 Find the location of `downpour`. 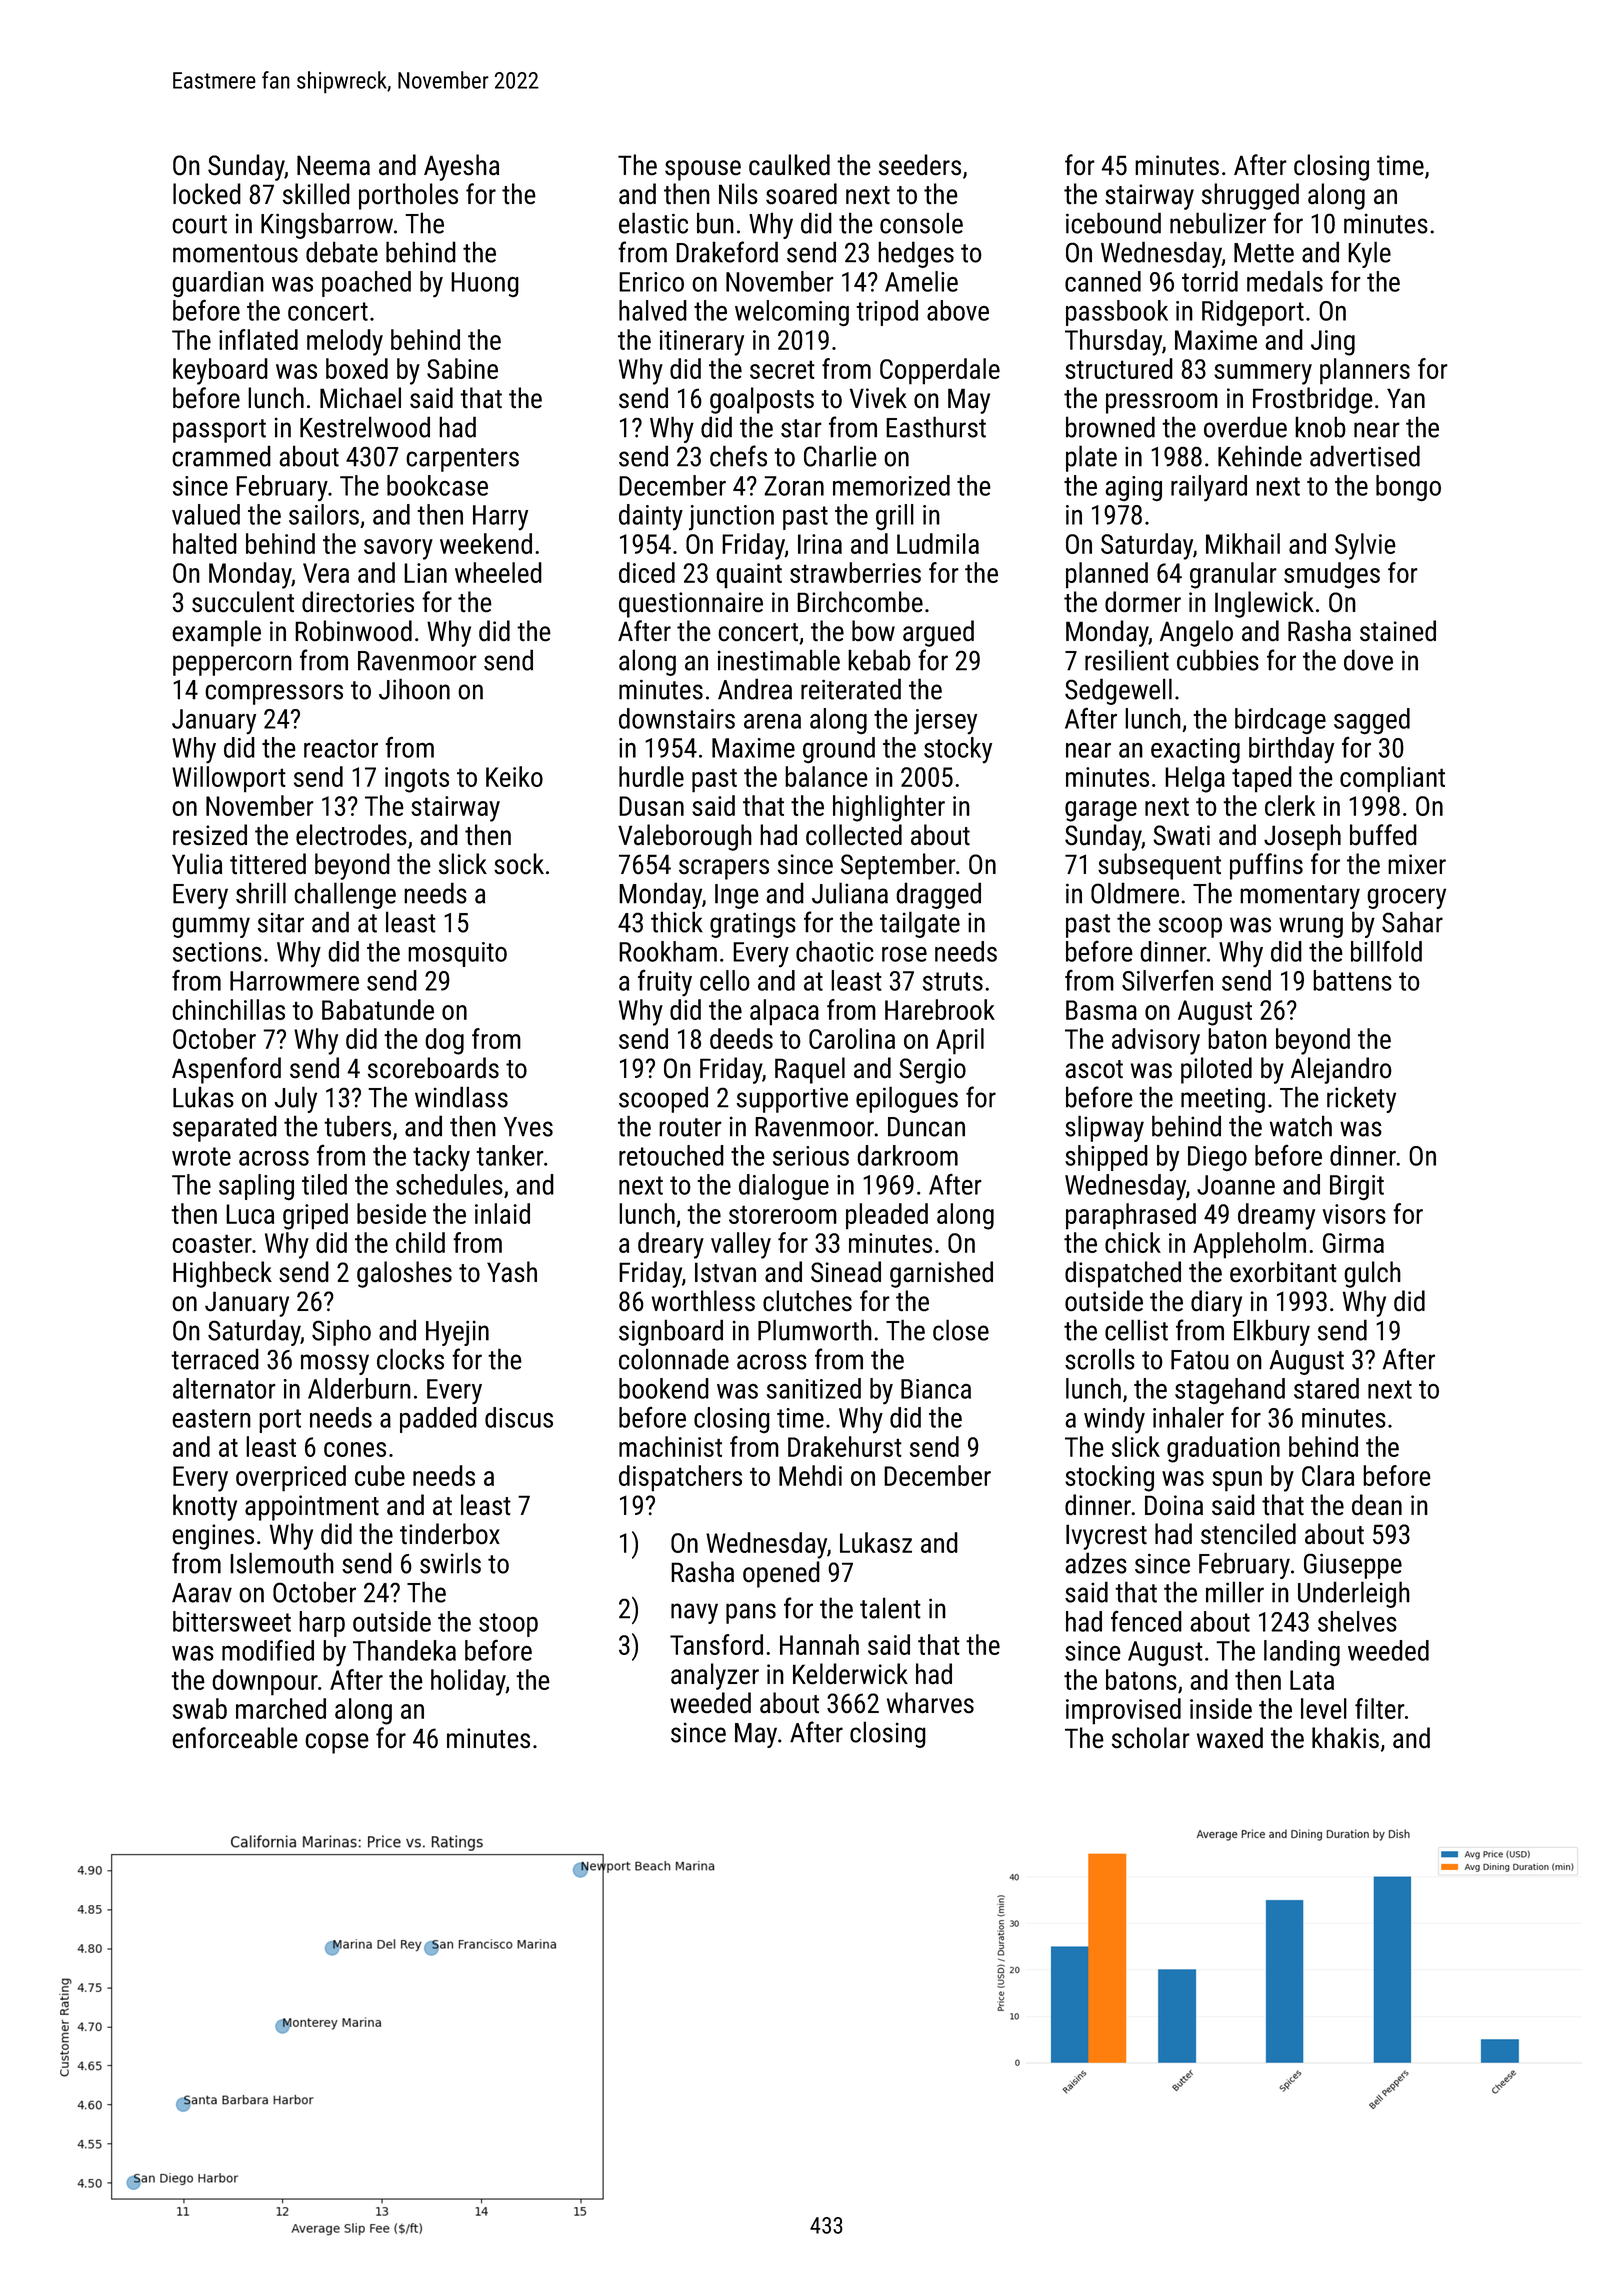

downpour is located at coordinates (265, 1682).
